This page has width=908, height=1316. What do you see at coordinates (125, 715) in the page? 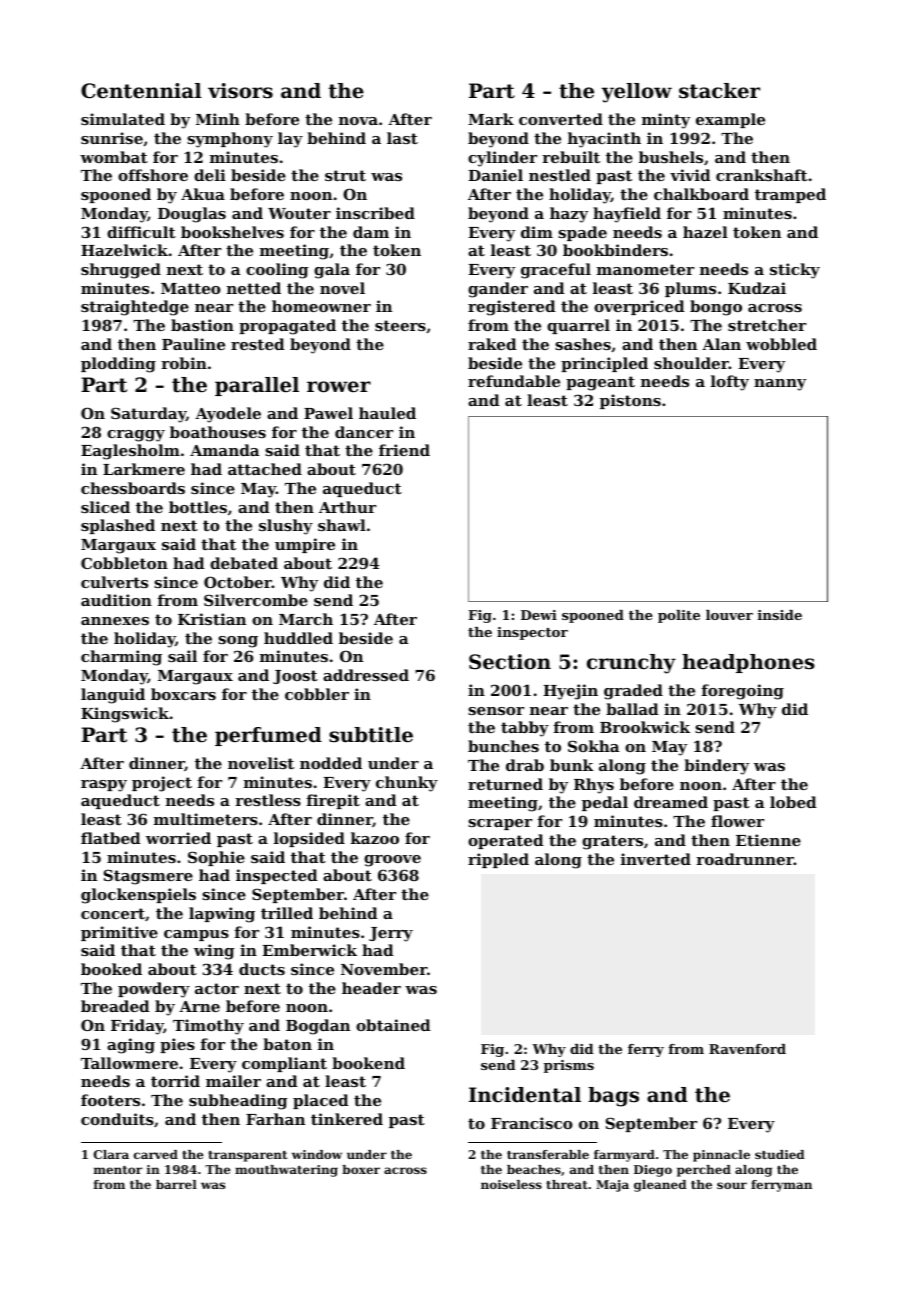
I see `Kingswick` at bounding box center [125, 715].
